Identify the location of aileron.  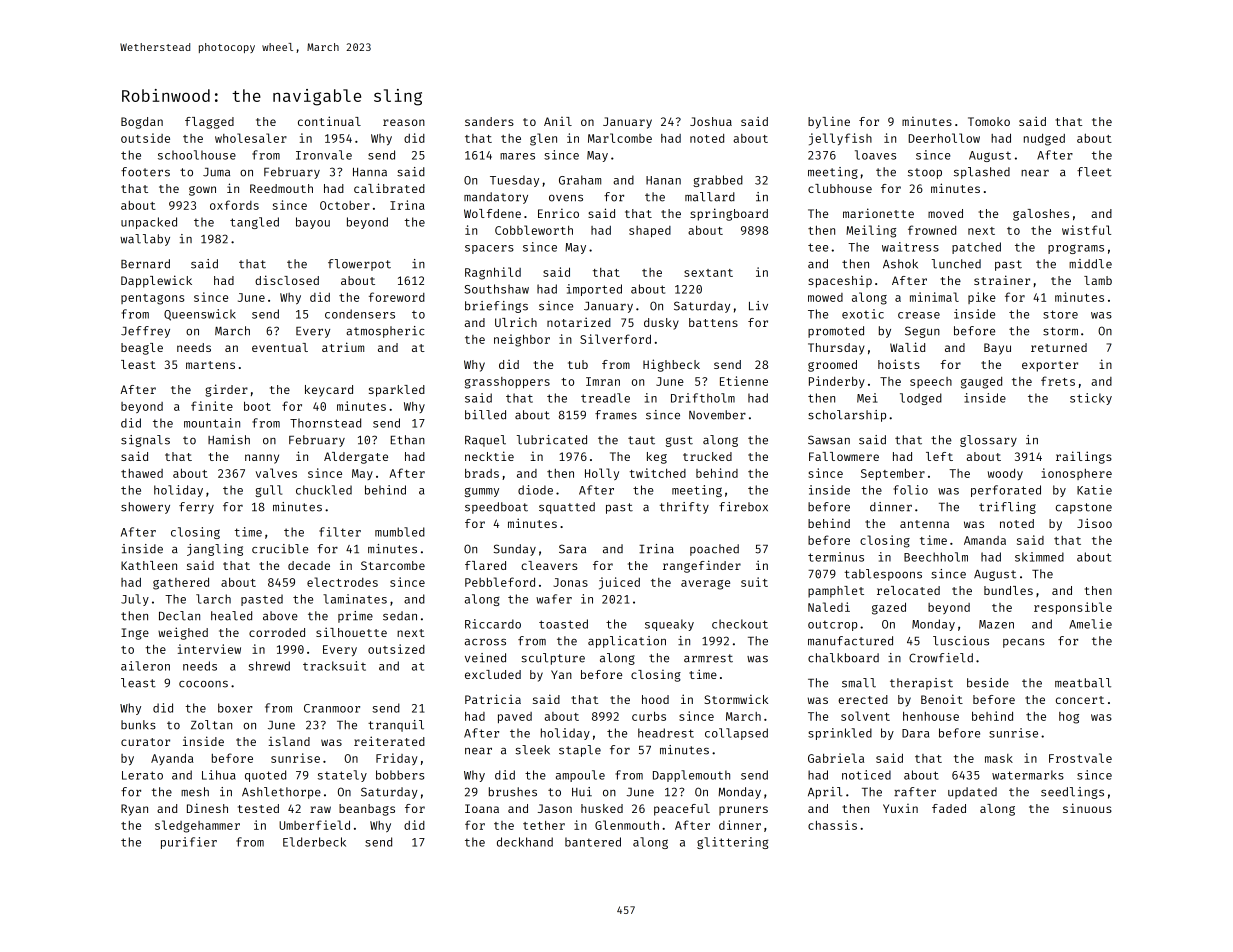
(145, 666).
